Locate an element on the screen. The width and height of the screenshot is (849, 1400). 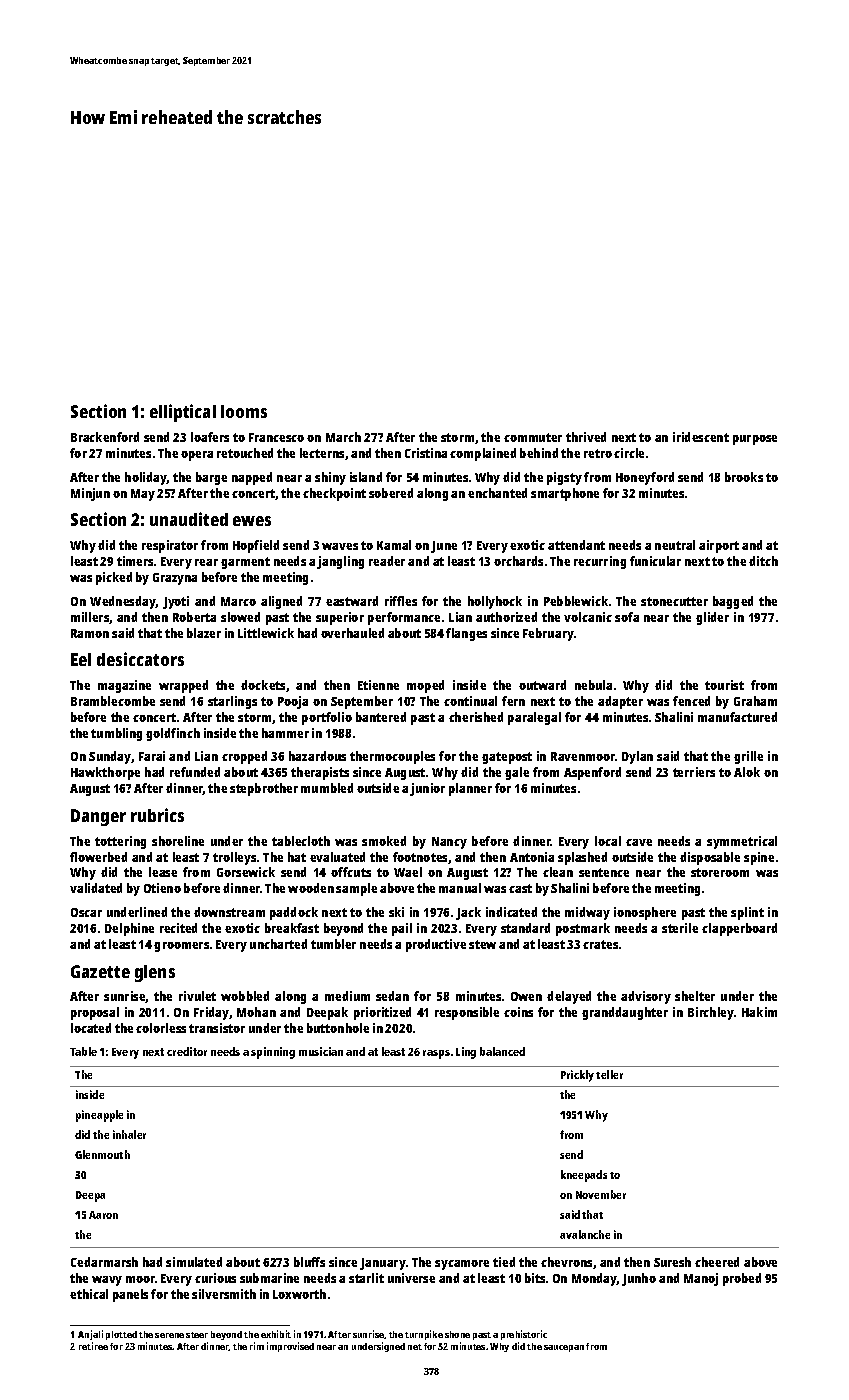
inhaler is located at coordinates (129, 1134).
